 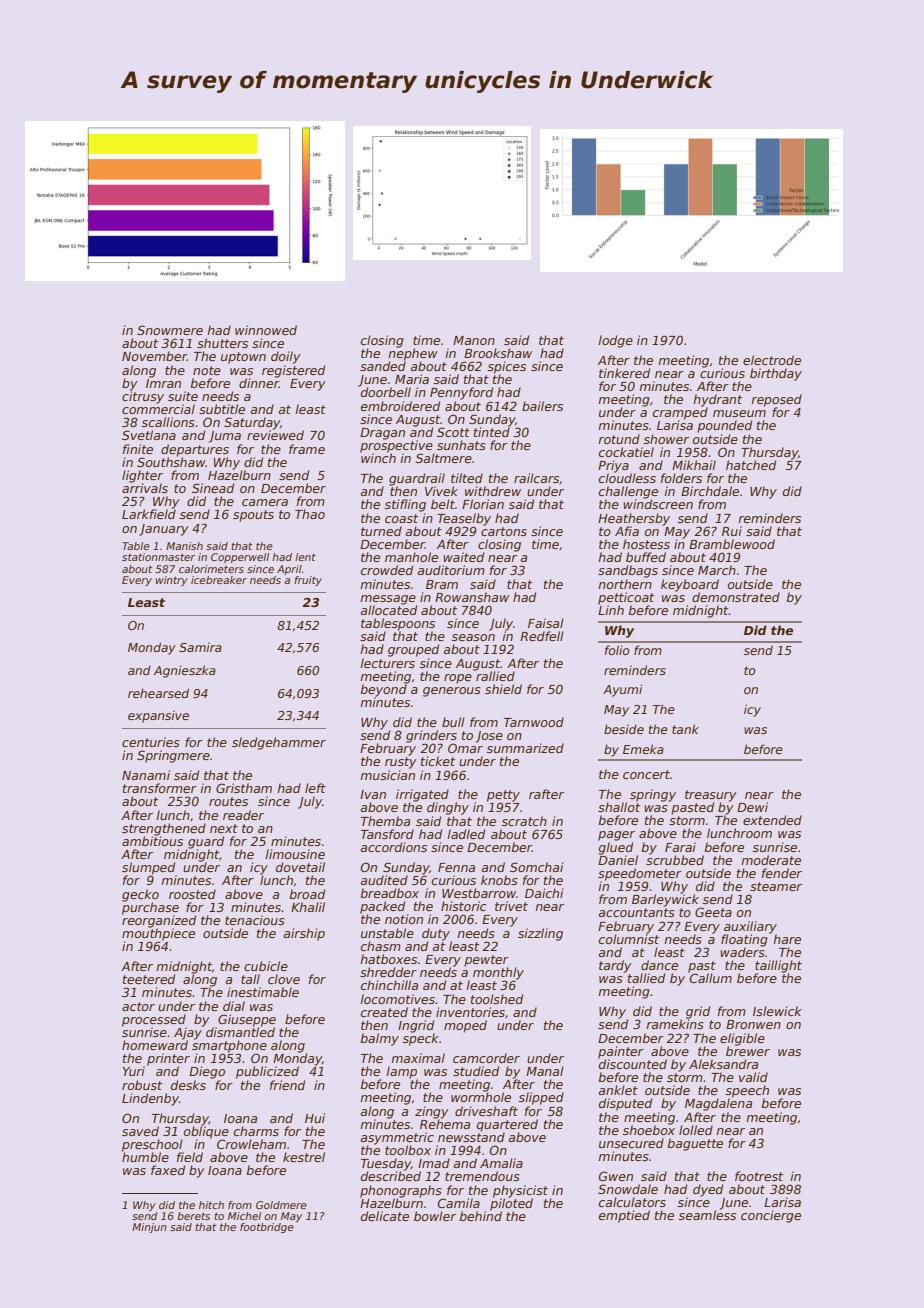 I want to click on shallot, so click(x=619, y=807).
